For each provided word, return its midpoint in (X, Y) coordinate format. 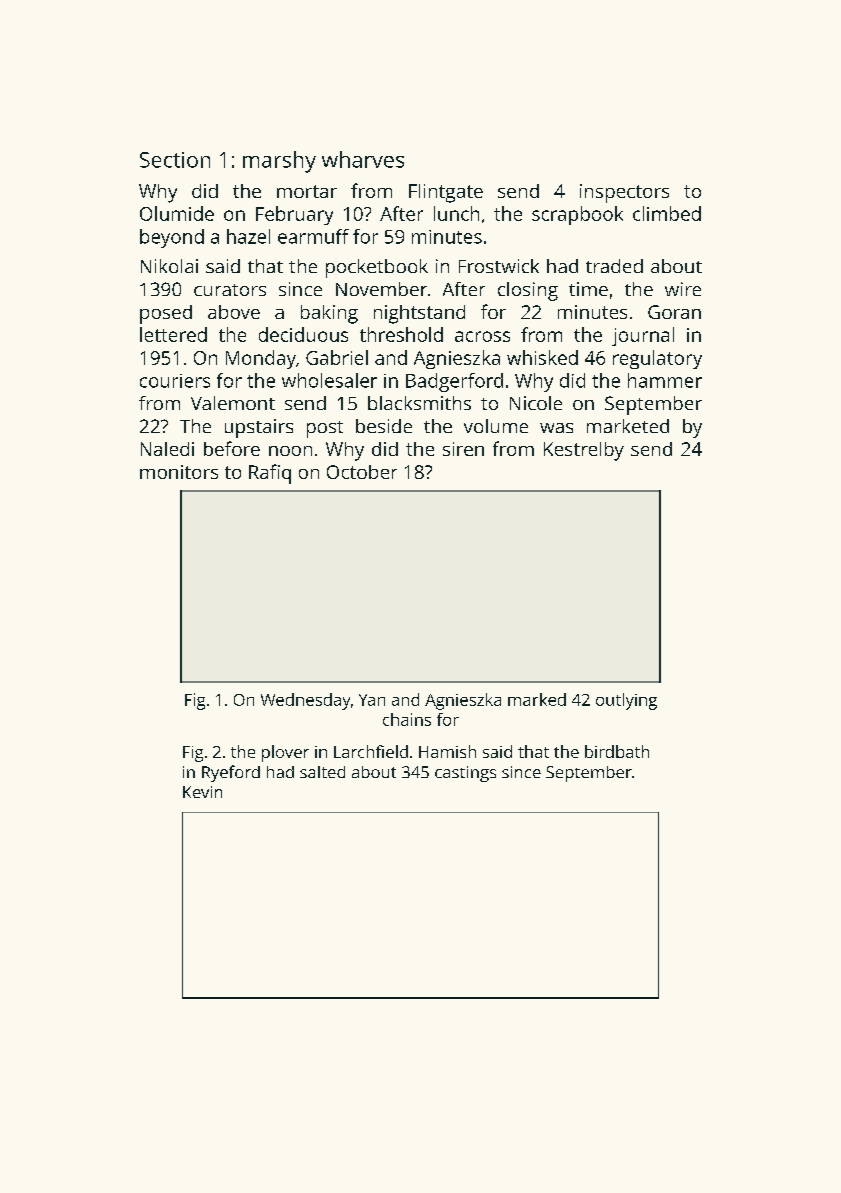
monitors (179, 472)
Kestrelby (584, 451)
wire (683, 289)
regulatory (657, 359)
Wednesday (305, 701)
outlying (626, 701)
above (234, 312)
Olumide (177, 213)
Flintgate (446, 193)
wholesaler (329, 380)
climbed (667, 213)
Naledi (167, 449)
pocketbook (377, 268)
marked (537, 699)
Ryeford (231, 773)
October (362, 472)
